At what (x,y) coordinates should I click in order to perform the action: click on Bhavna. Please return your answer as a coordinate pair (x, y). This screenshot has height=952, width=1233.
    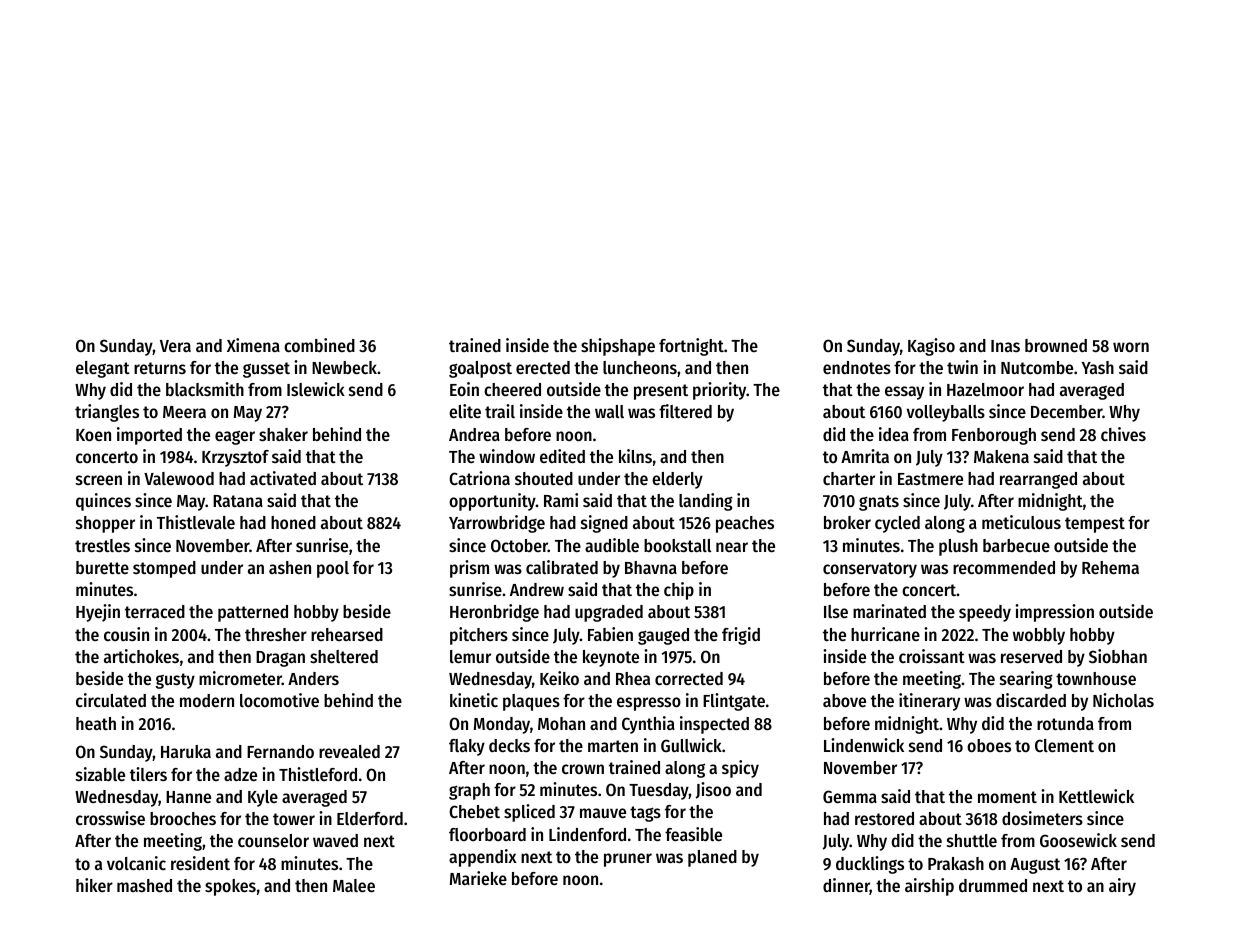
    Looking at the image, I should click on (651, 567).
